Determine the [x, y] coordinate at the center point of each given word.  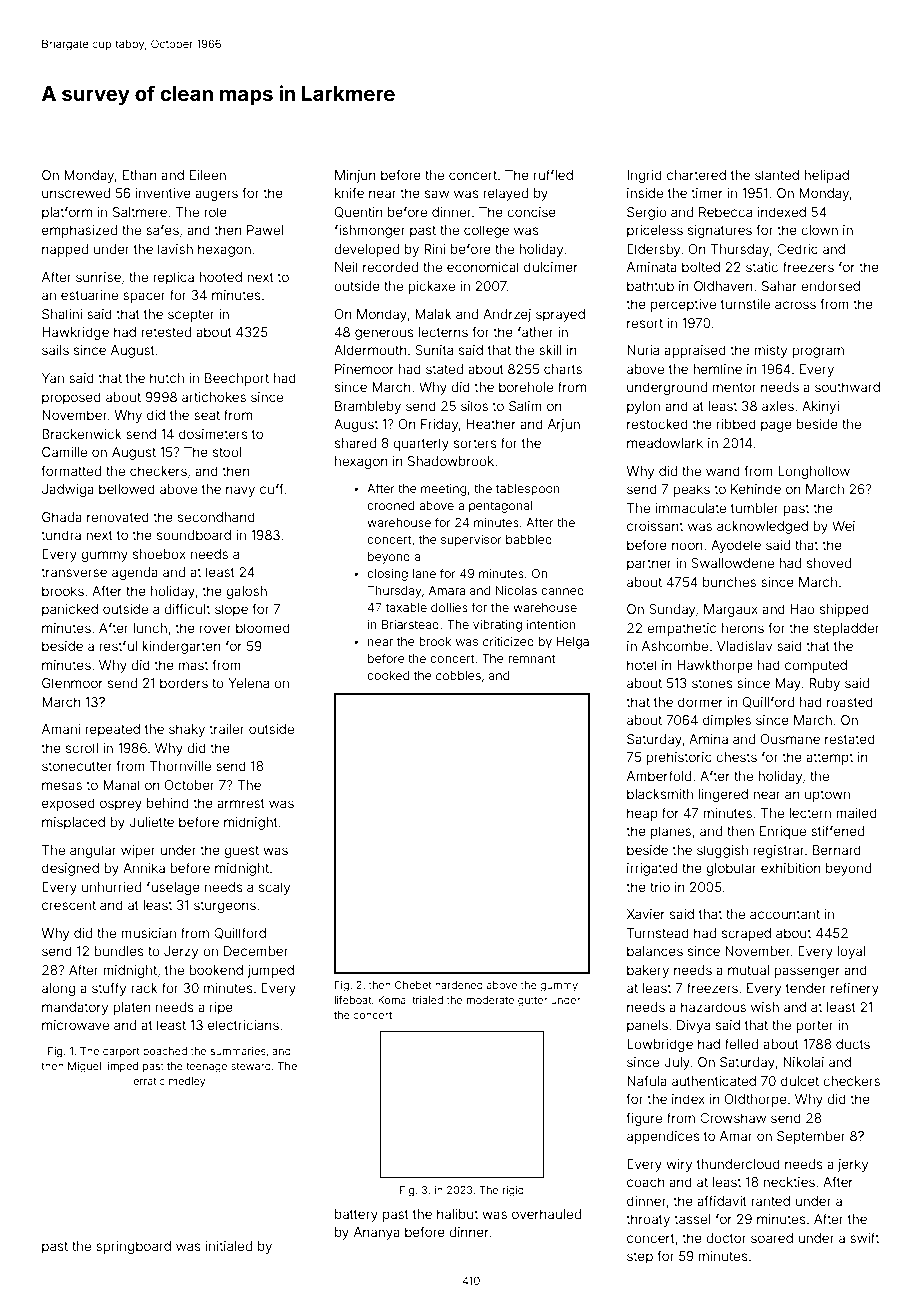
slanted [777, 175]
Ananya [377, 1233]
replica [173, 278]
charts [563, 369]
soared [772, 1238]
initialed [229, 1246]
